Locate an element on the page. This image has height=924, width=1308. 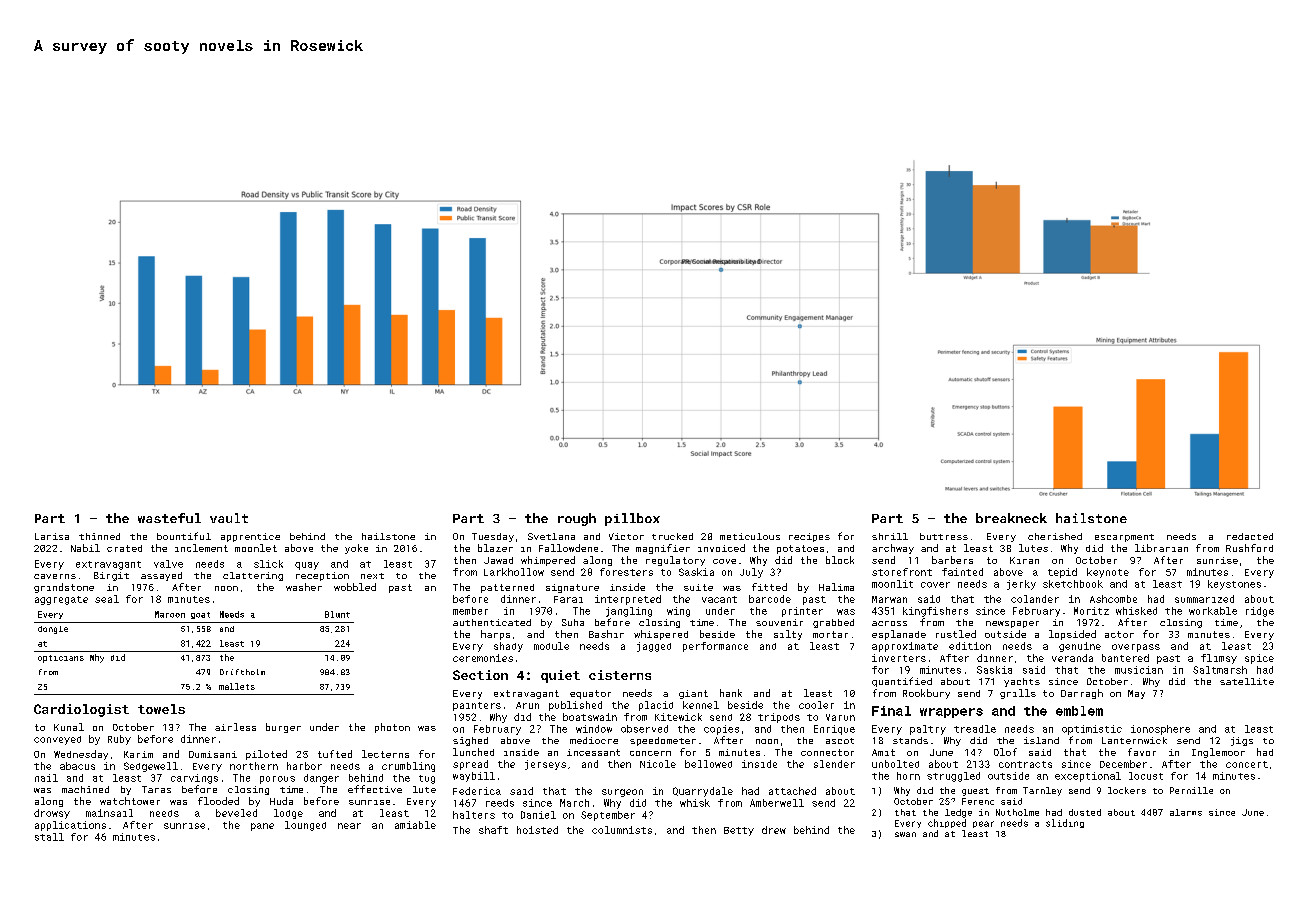
stall is located at coordinates (49, 837).
